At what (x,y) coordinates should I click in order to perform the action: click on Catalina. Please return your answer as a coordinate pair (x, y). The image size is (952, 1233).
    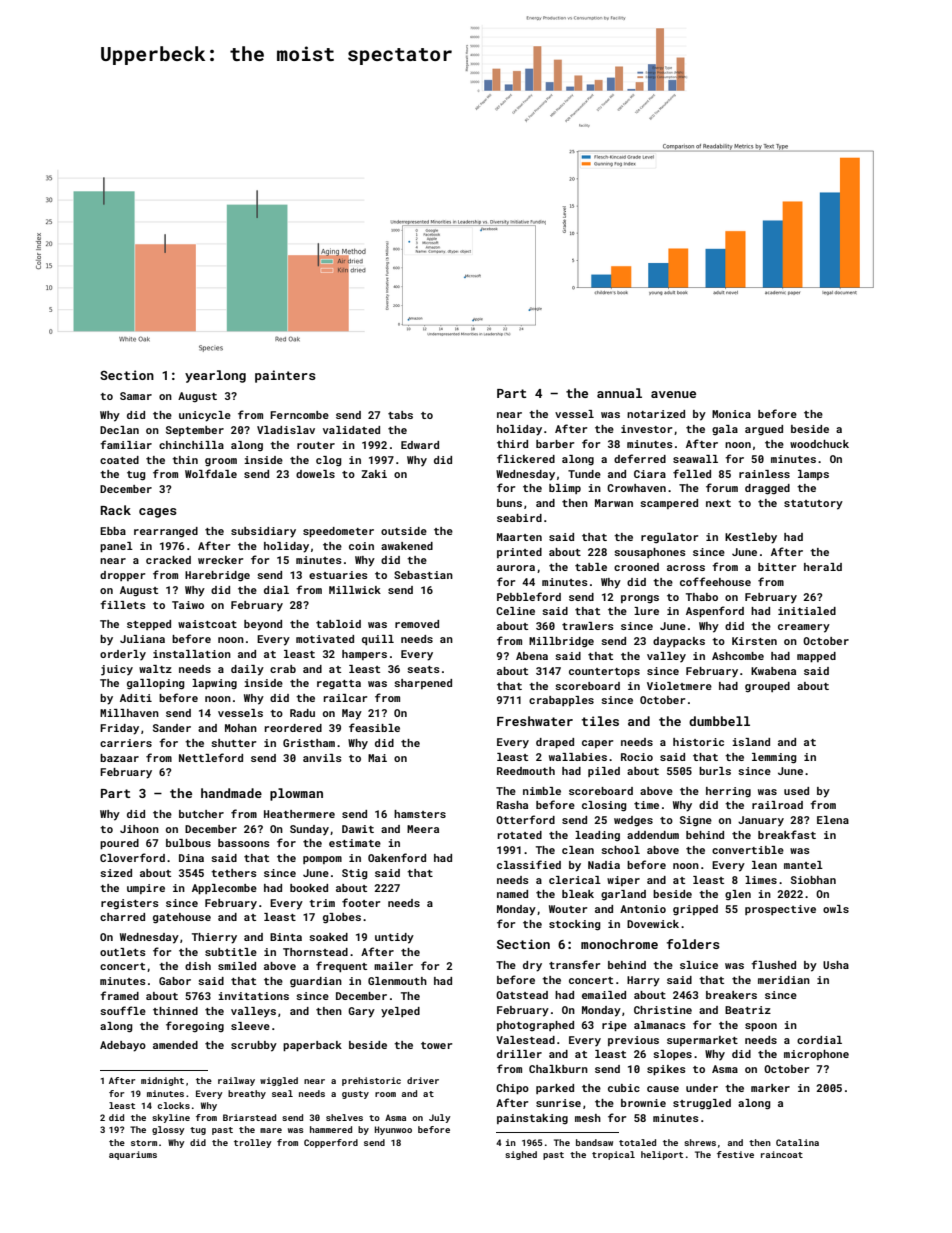
    Looking at the image, I should click on (797, 1142).
